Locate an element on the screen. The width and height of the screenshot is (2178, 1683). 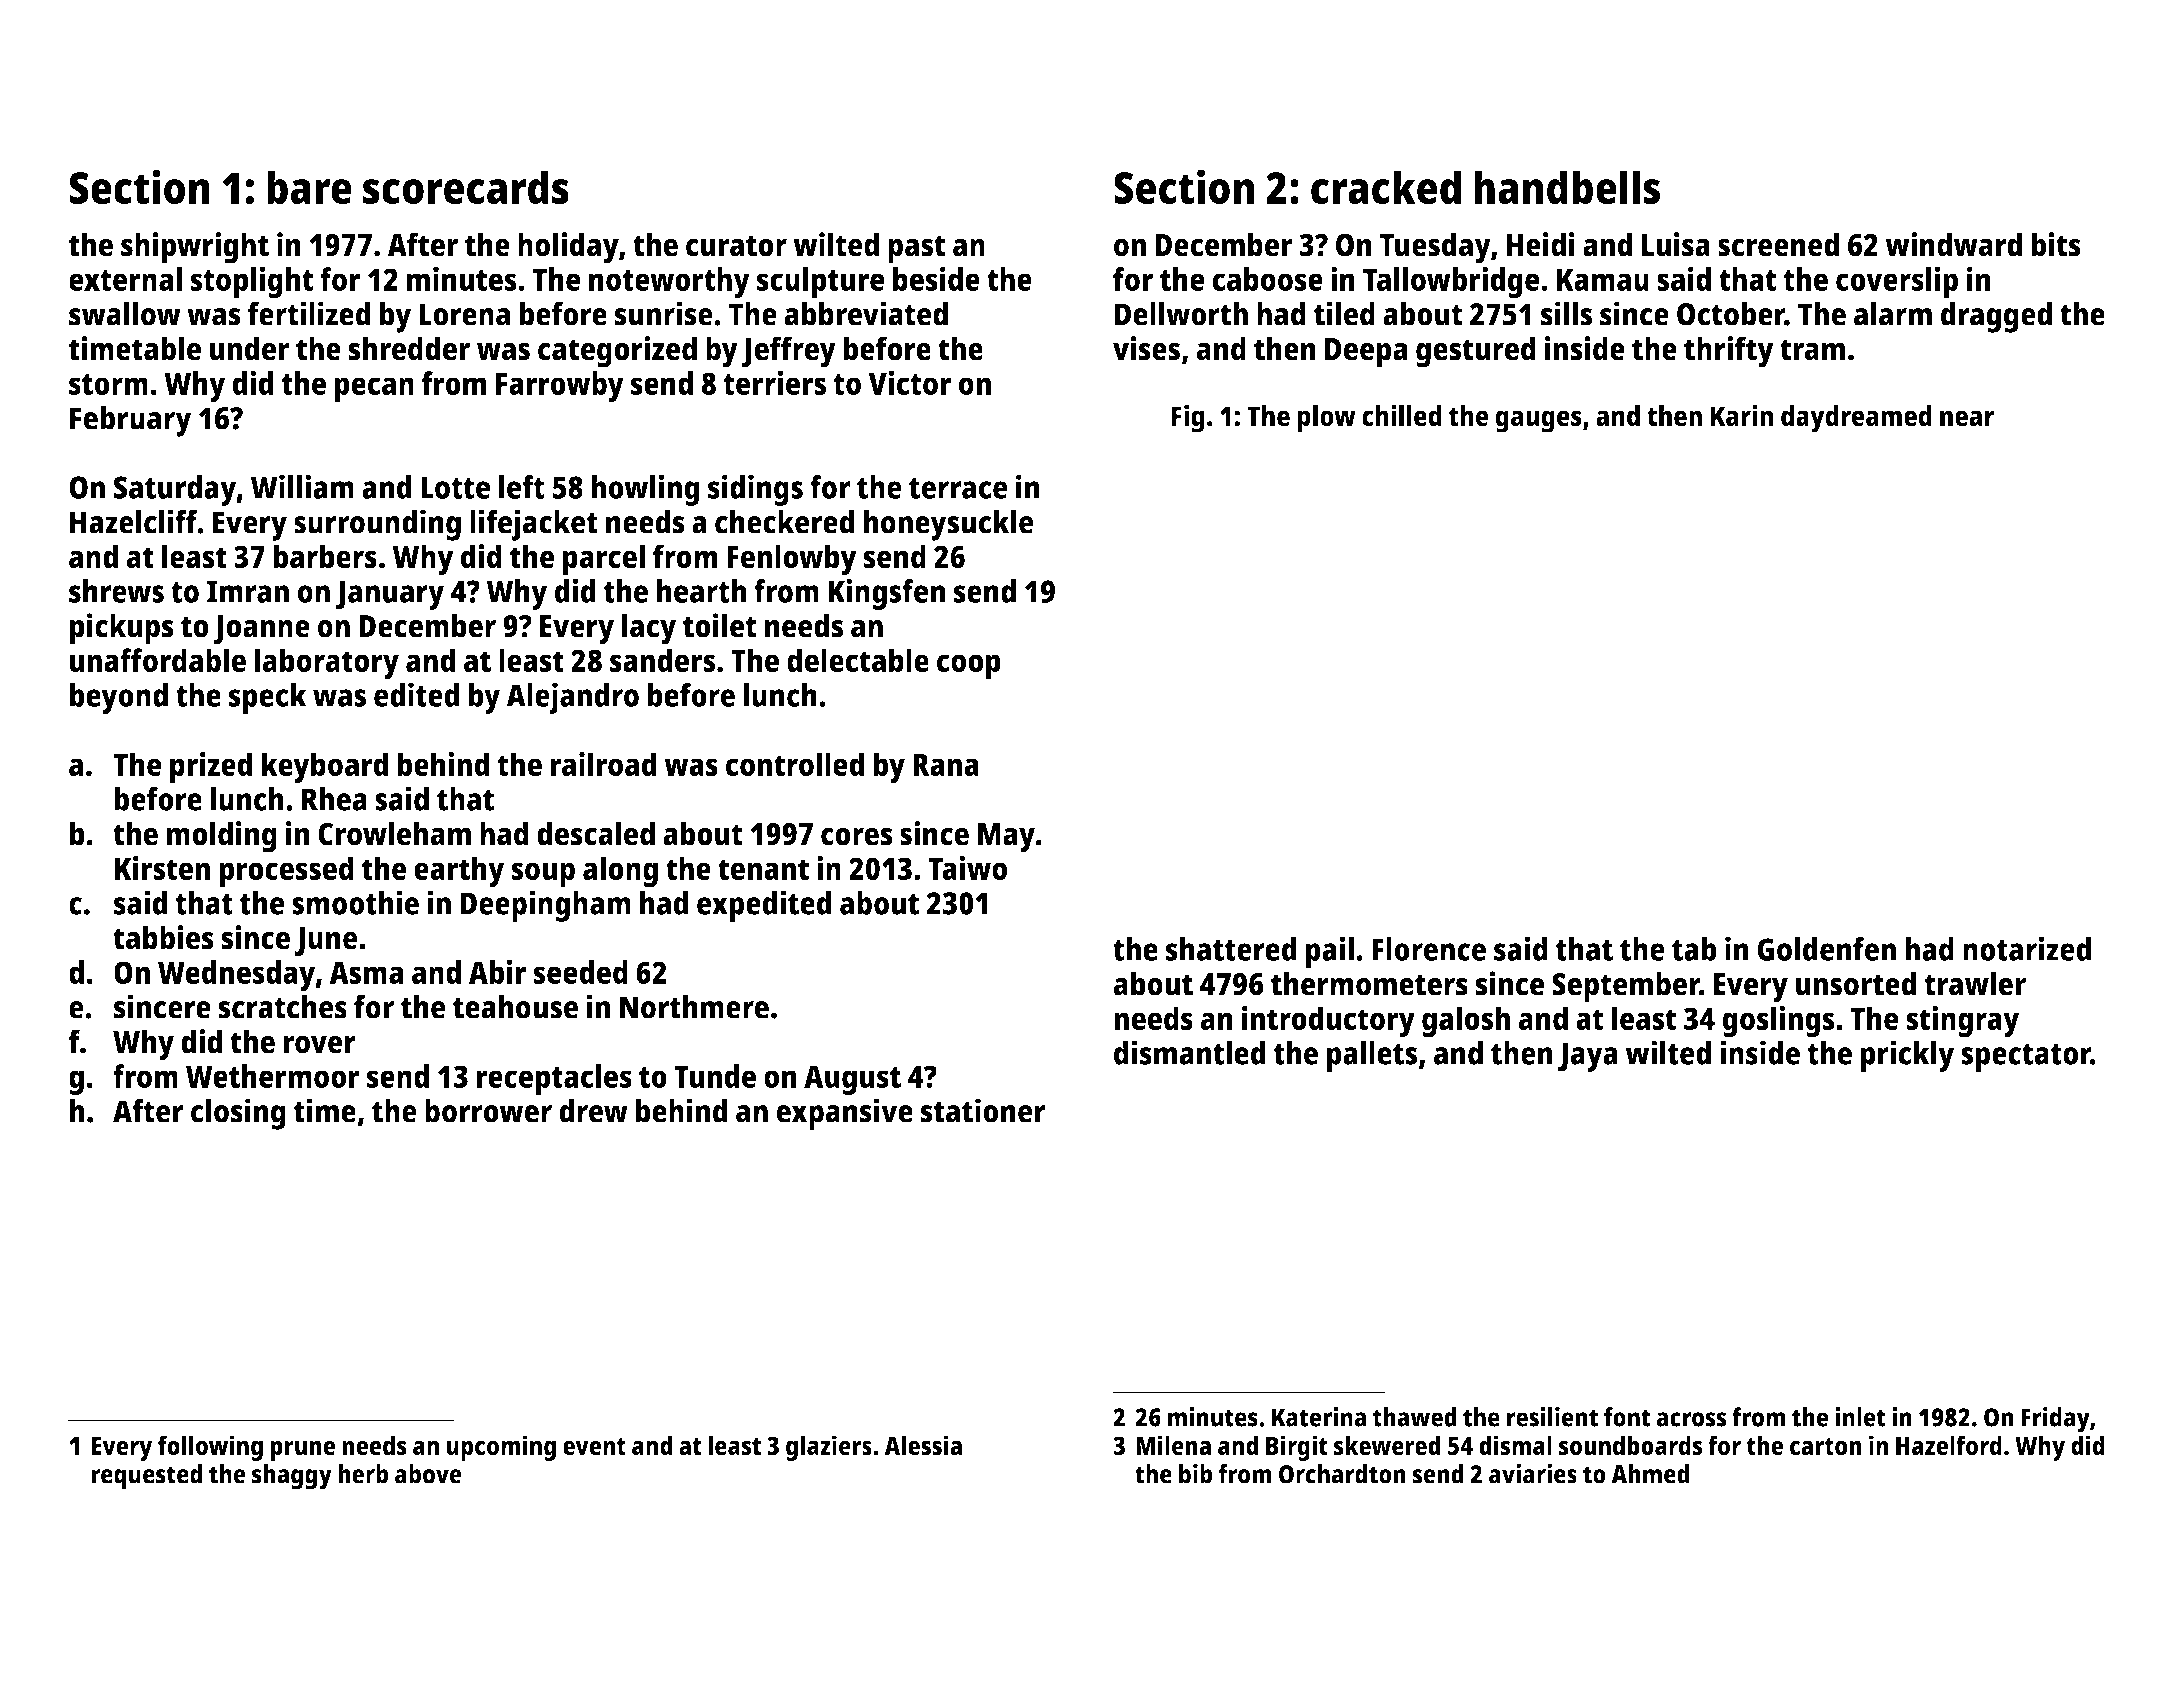
curator is located at coordinates (736, 246).
